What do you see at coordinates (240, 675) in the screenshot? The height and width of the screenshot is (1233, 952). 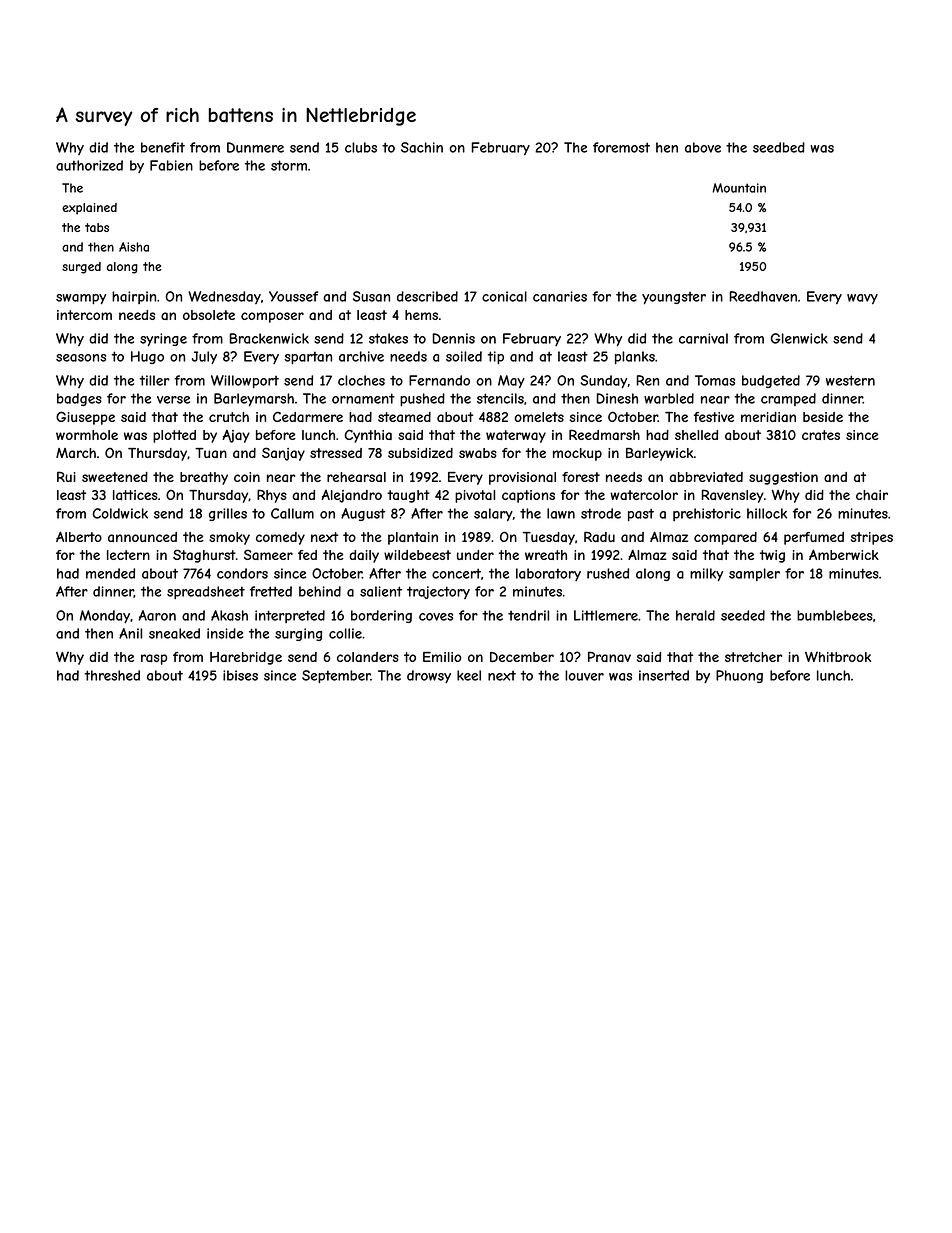 I see `ibises` at bounding box center [240, 675].
